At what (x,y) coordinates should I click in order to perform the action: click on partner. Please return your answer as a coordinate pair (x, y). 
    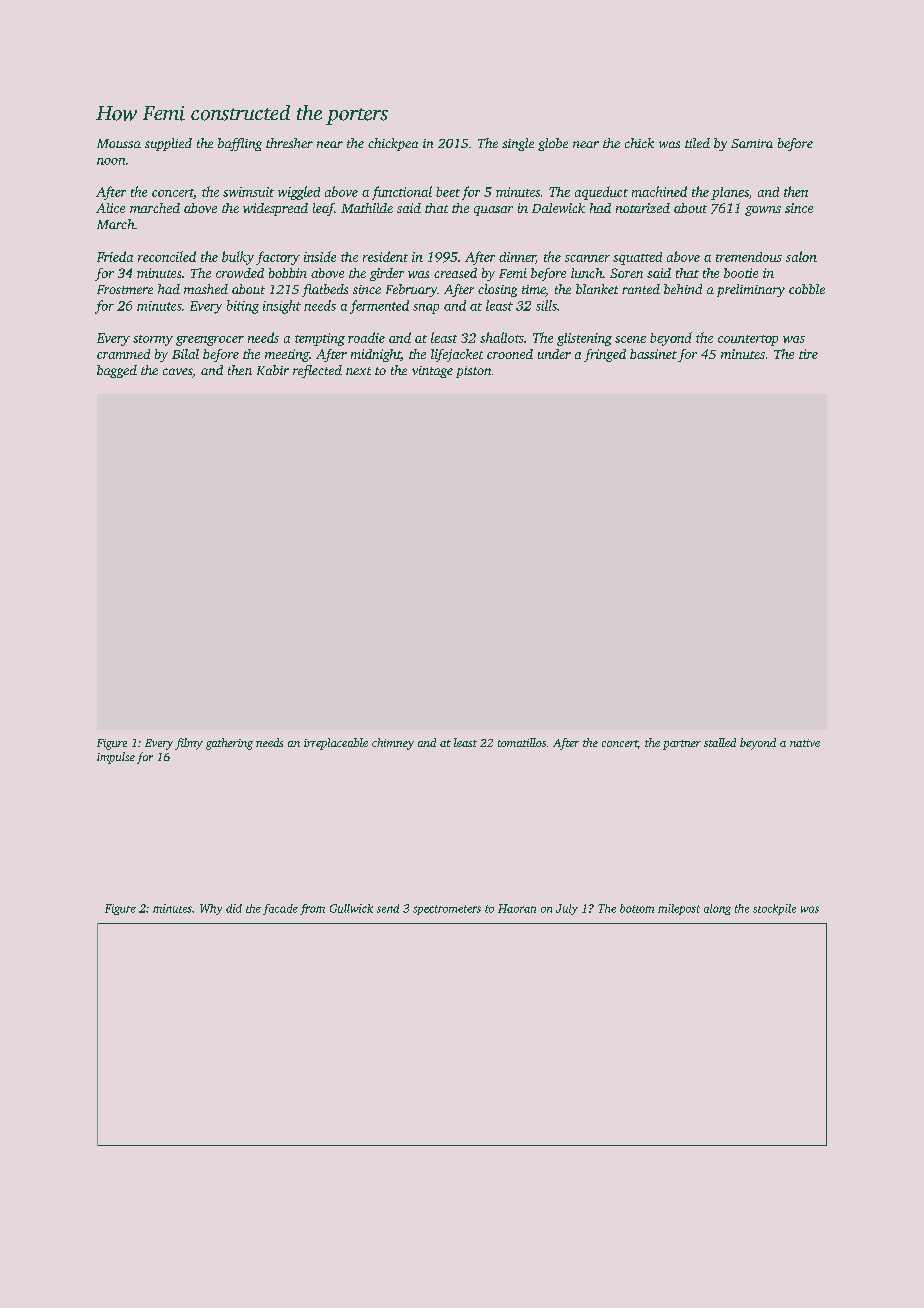
    Looking at the image, I should click on (682, 745).
